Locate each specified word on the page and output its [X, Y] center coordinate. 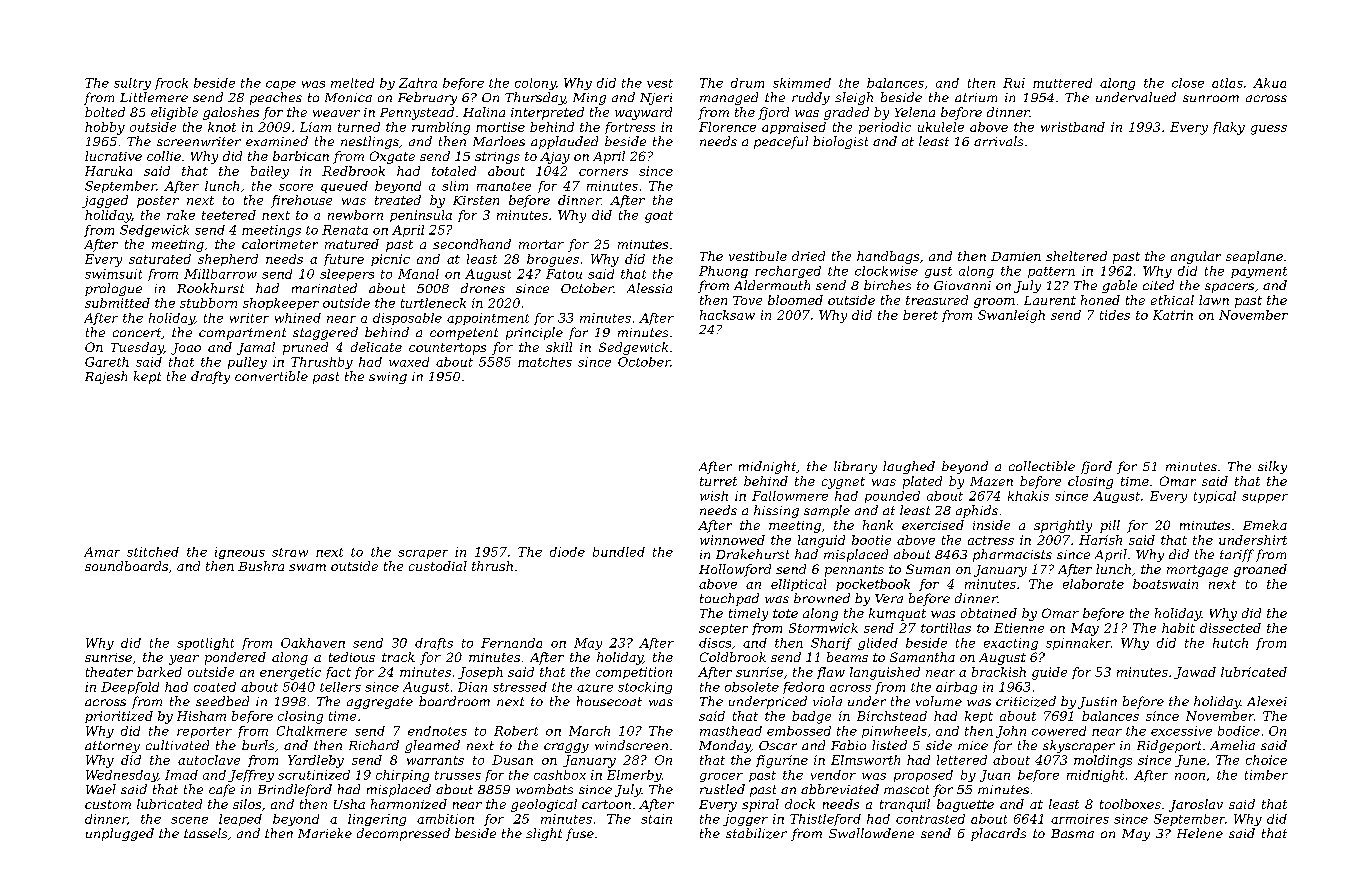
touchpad [729, 599]
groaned [1260, 570]
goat [659, 217]
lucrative [113, 156]
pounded [892, 497]
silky [1272, 467]
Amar [102, 552]
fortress [630, 128]
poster [158, 202]
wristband [1073, 127]
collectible [1042, 466]
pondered [235, 658]
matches [545, 362]
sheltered [1076, 256]
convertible [271, 376]
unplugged [120, 834]
